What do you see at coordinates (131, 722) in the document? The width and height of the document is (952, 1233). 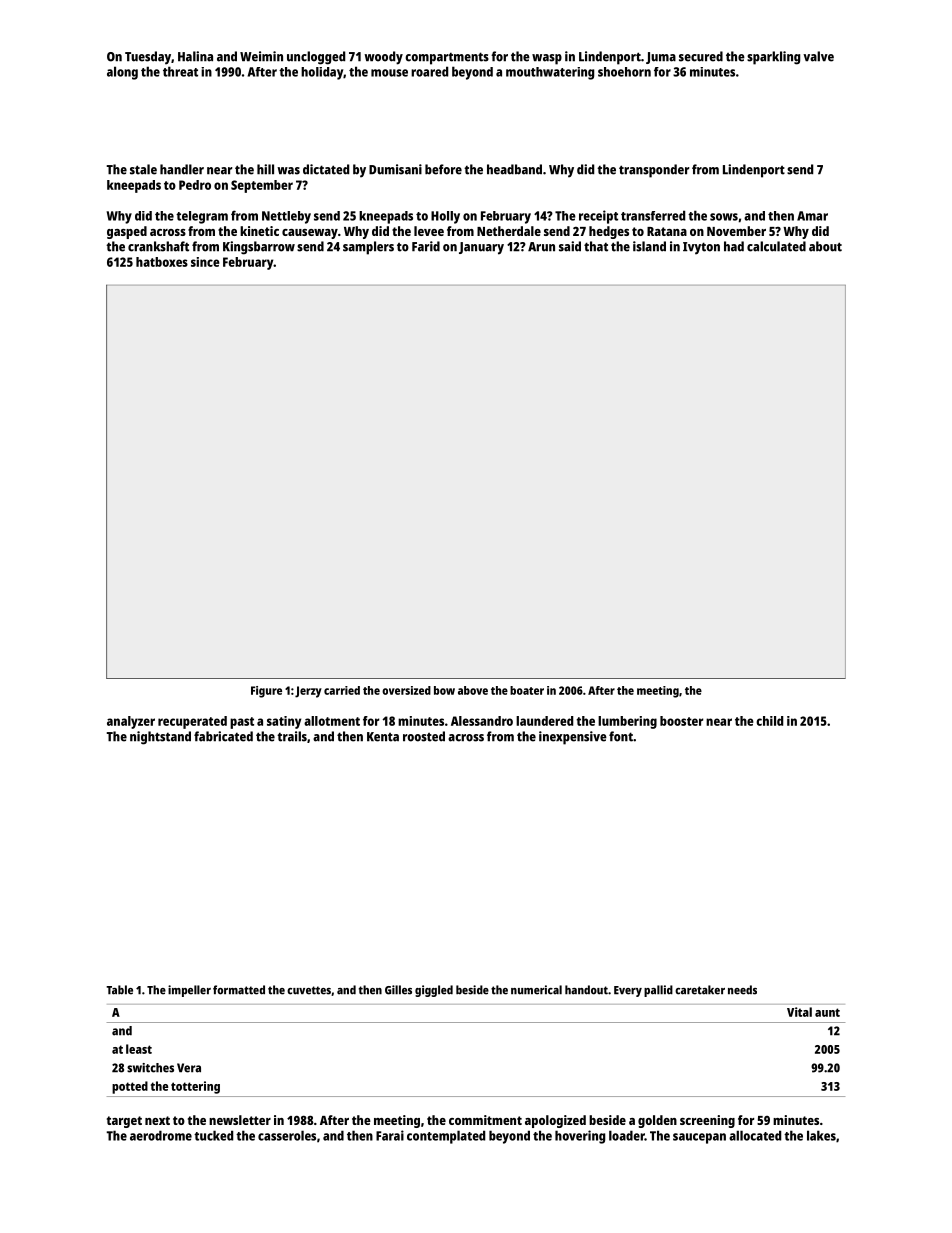 I see `analyzer` at bounding box center [131, 722].
